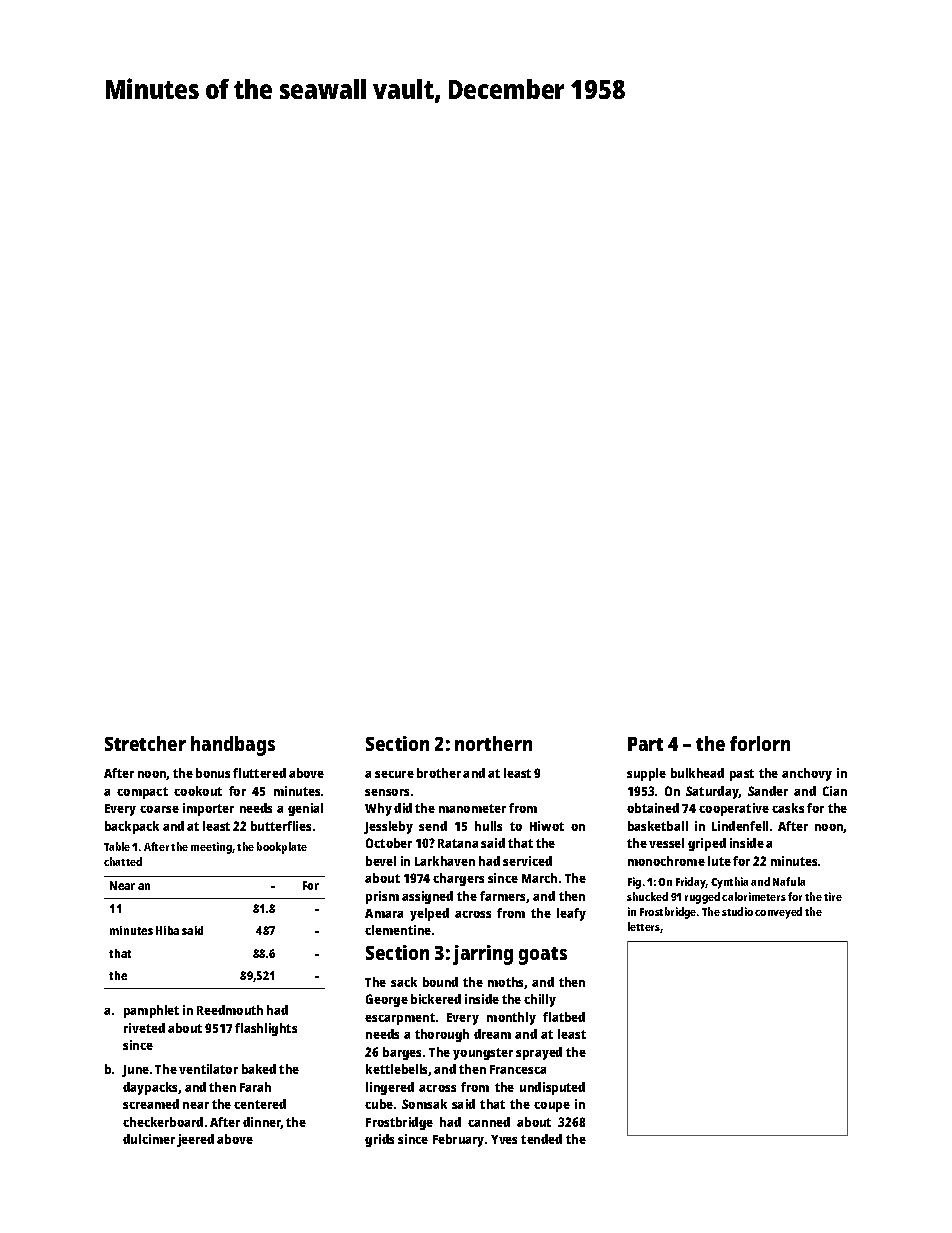 Image resolution: width=952 pixels, height=1233 pixels. Describe the element at coordinates (552, 1088) in the screenshot. I see `undisputed` at that location.
